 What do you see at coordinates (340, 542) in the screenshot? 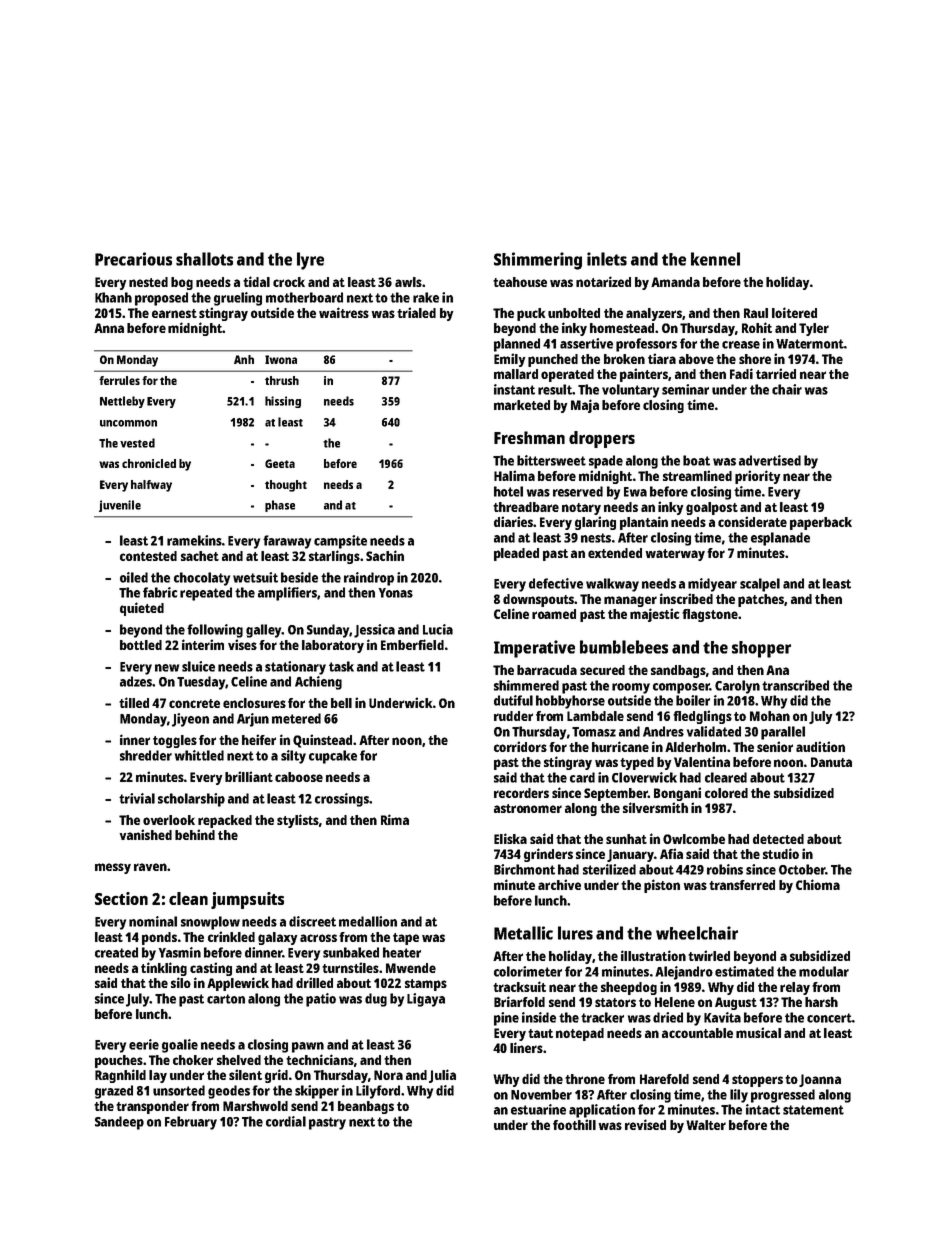
I see `campsite` at bounding box center [340, 542].
